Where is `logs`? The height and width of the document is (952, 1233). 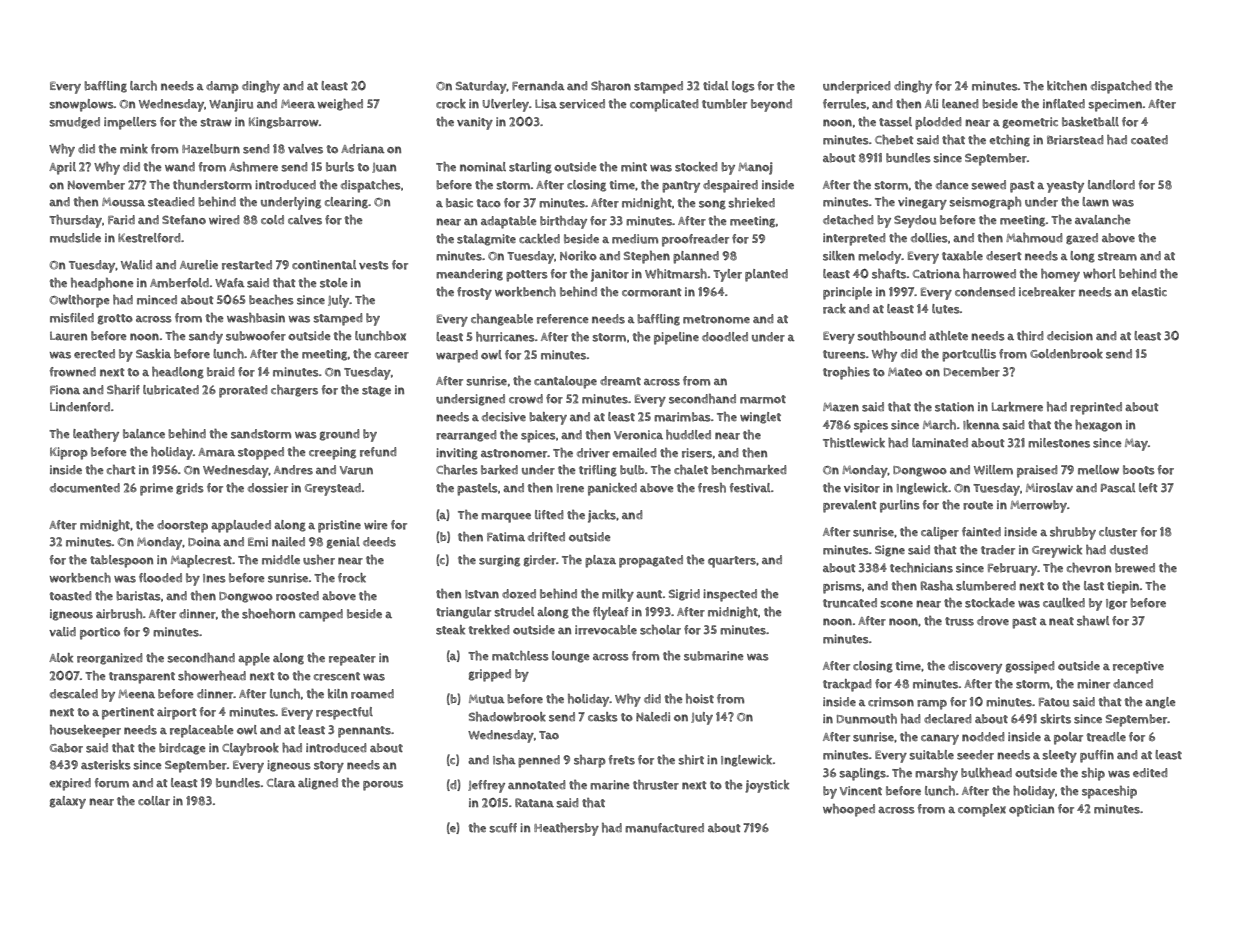 logs is located at coordinates (743, 87).
